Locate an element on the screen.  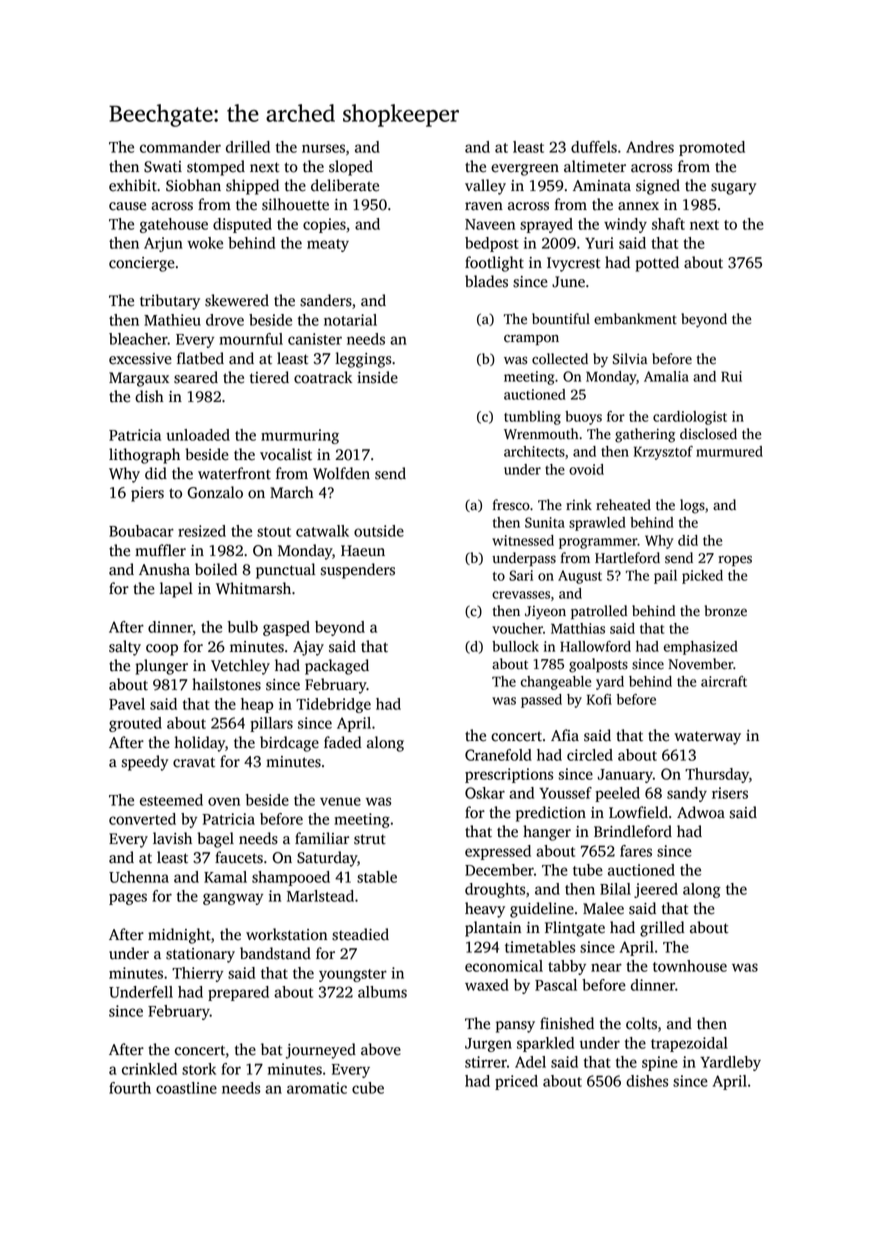
concierge is located at coordinates (142, 264).
